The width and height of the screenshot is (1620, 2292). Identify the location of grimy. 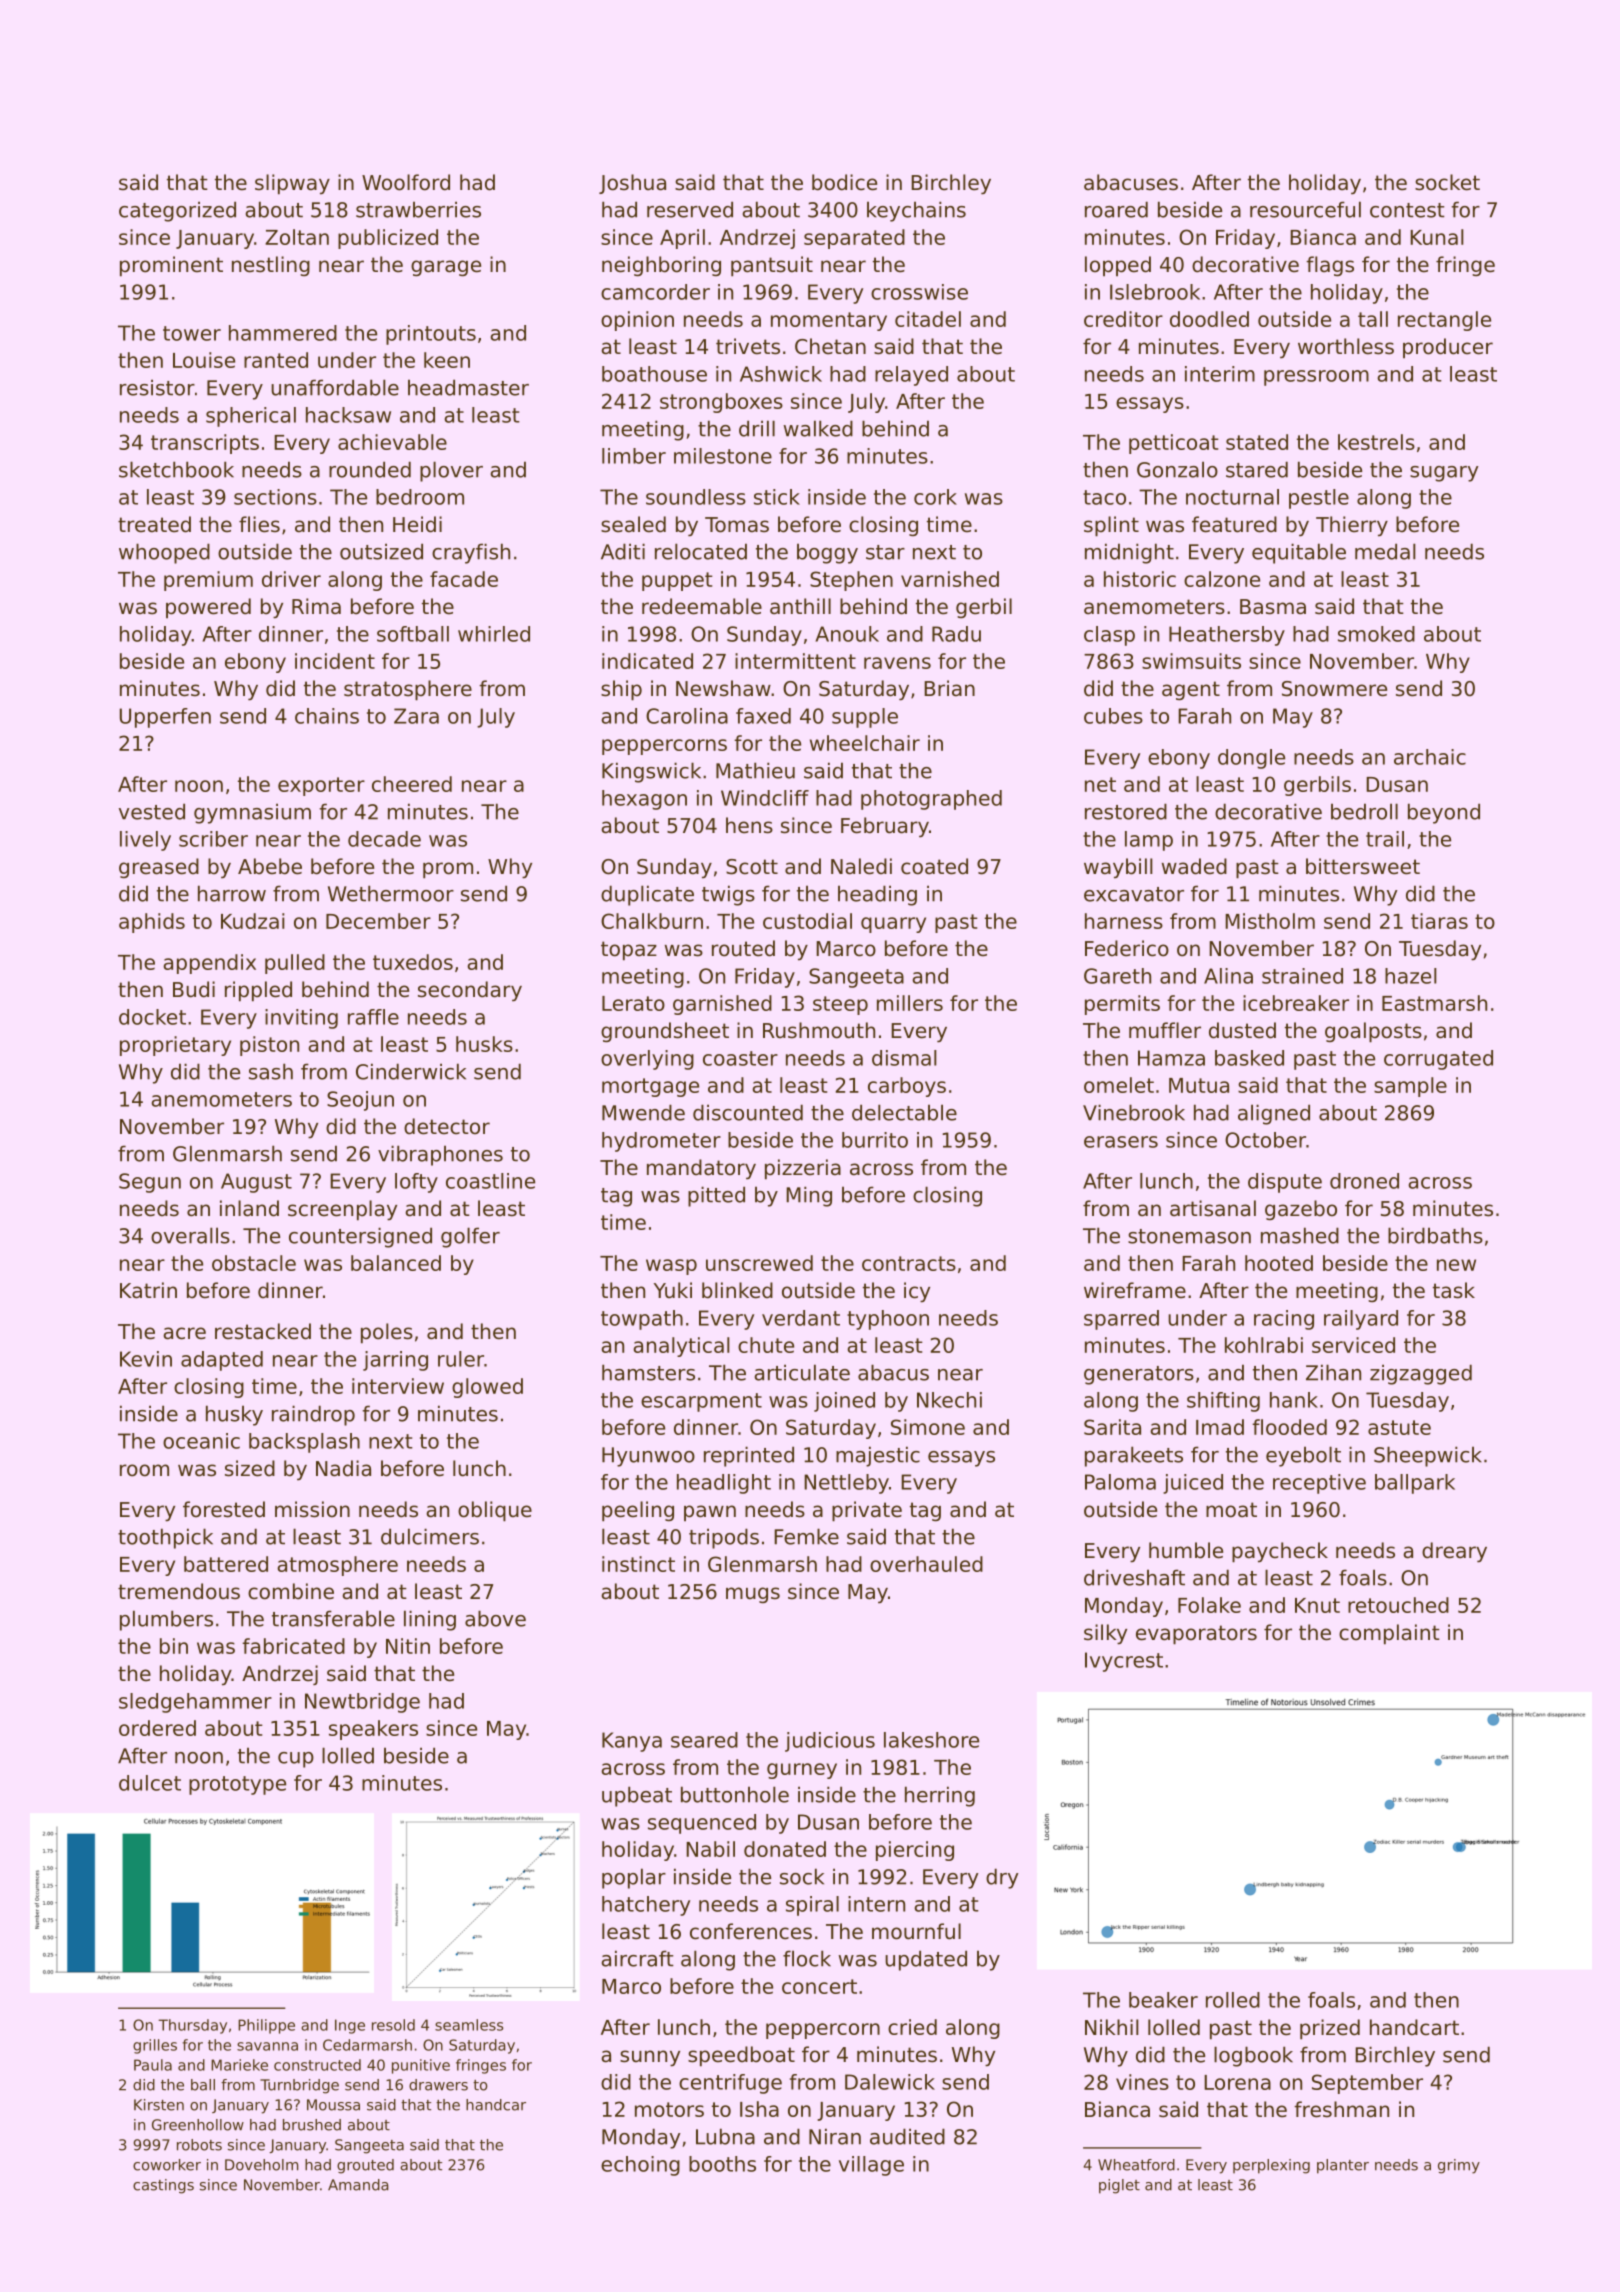
(1459, 2166).
